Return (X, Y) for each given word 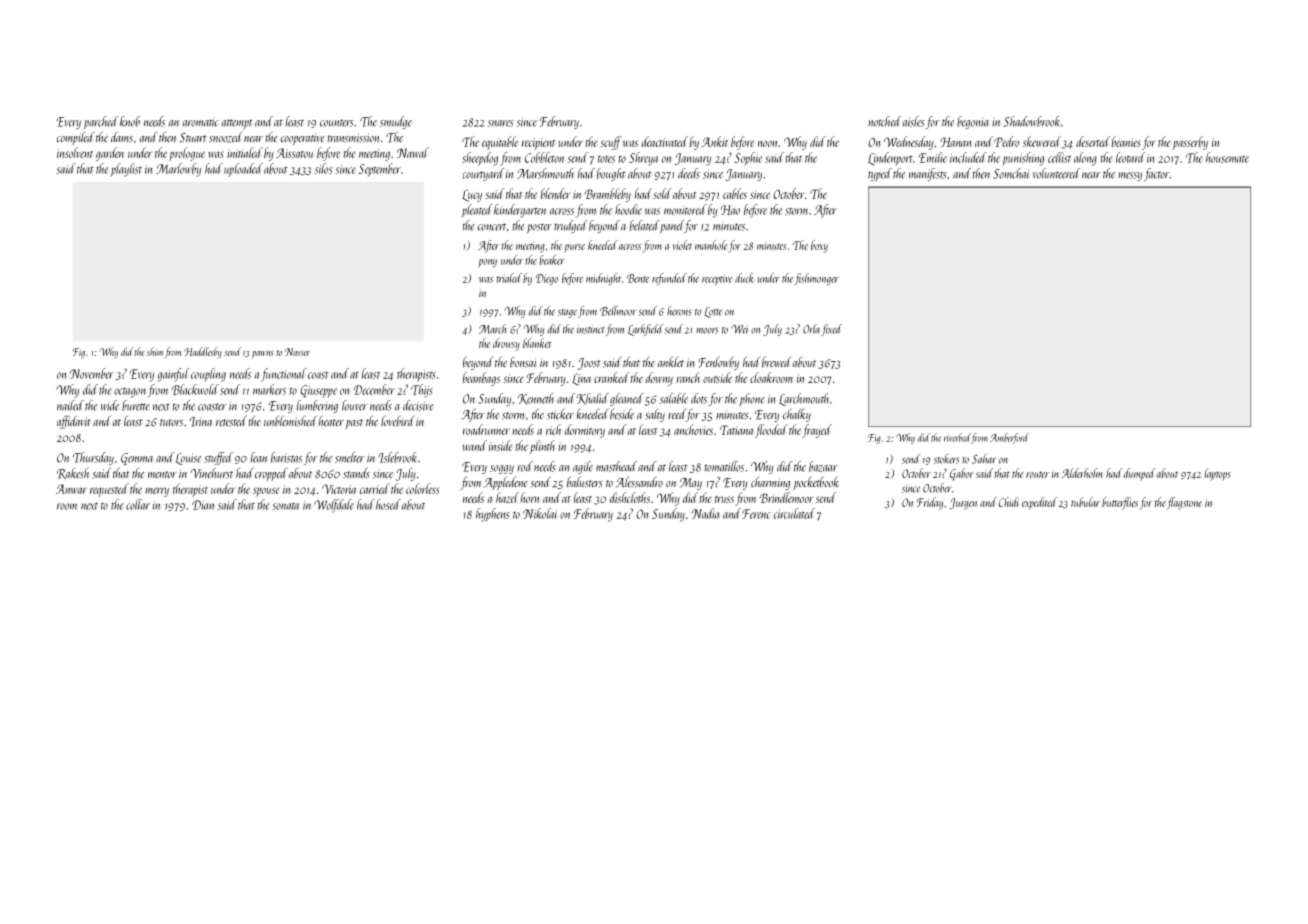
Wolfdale (334, 506)
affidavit (74, 422)
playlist (126, 170)
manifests (928, 174)
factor (1156, 174)
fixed (831, 330)
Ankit (714, 141)
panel (672, 226)
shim (155, 351)
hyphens (492, 515)
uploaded (243, 170)
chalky (797, 415)
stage (567, 313)
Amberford (1009, 438)
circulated (794, 513)
